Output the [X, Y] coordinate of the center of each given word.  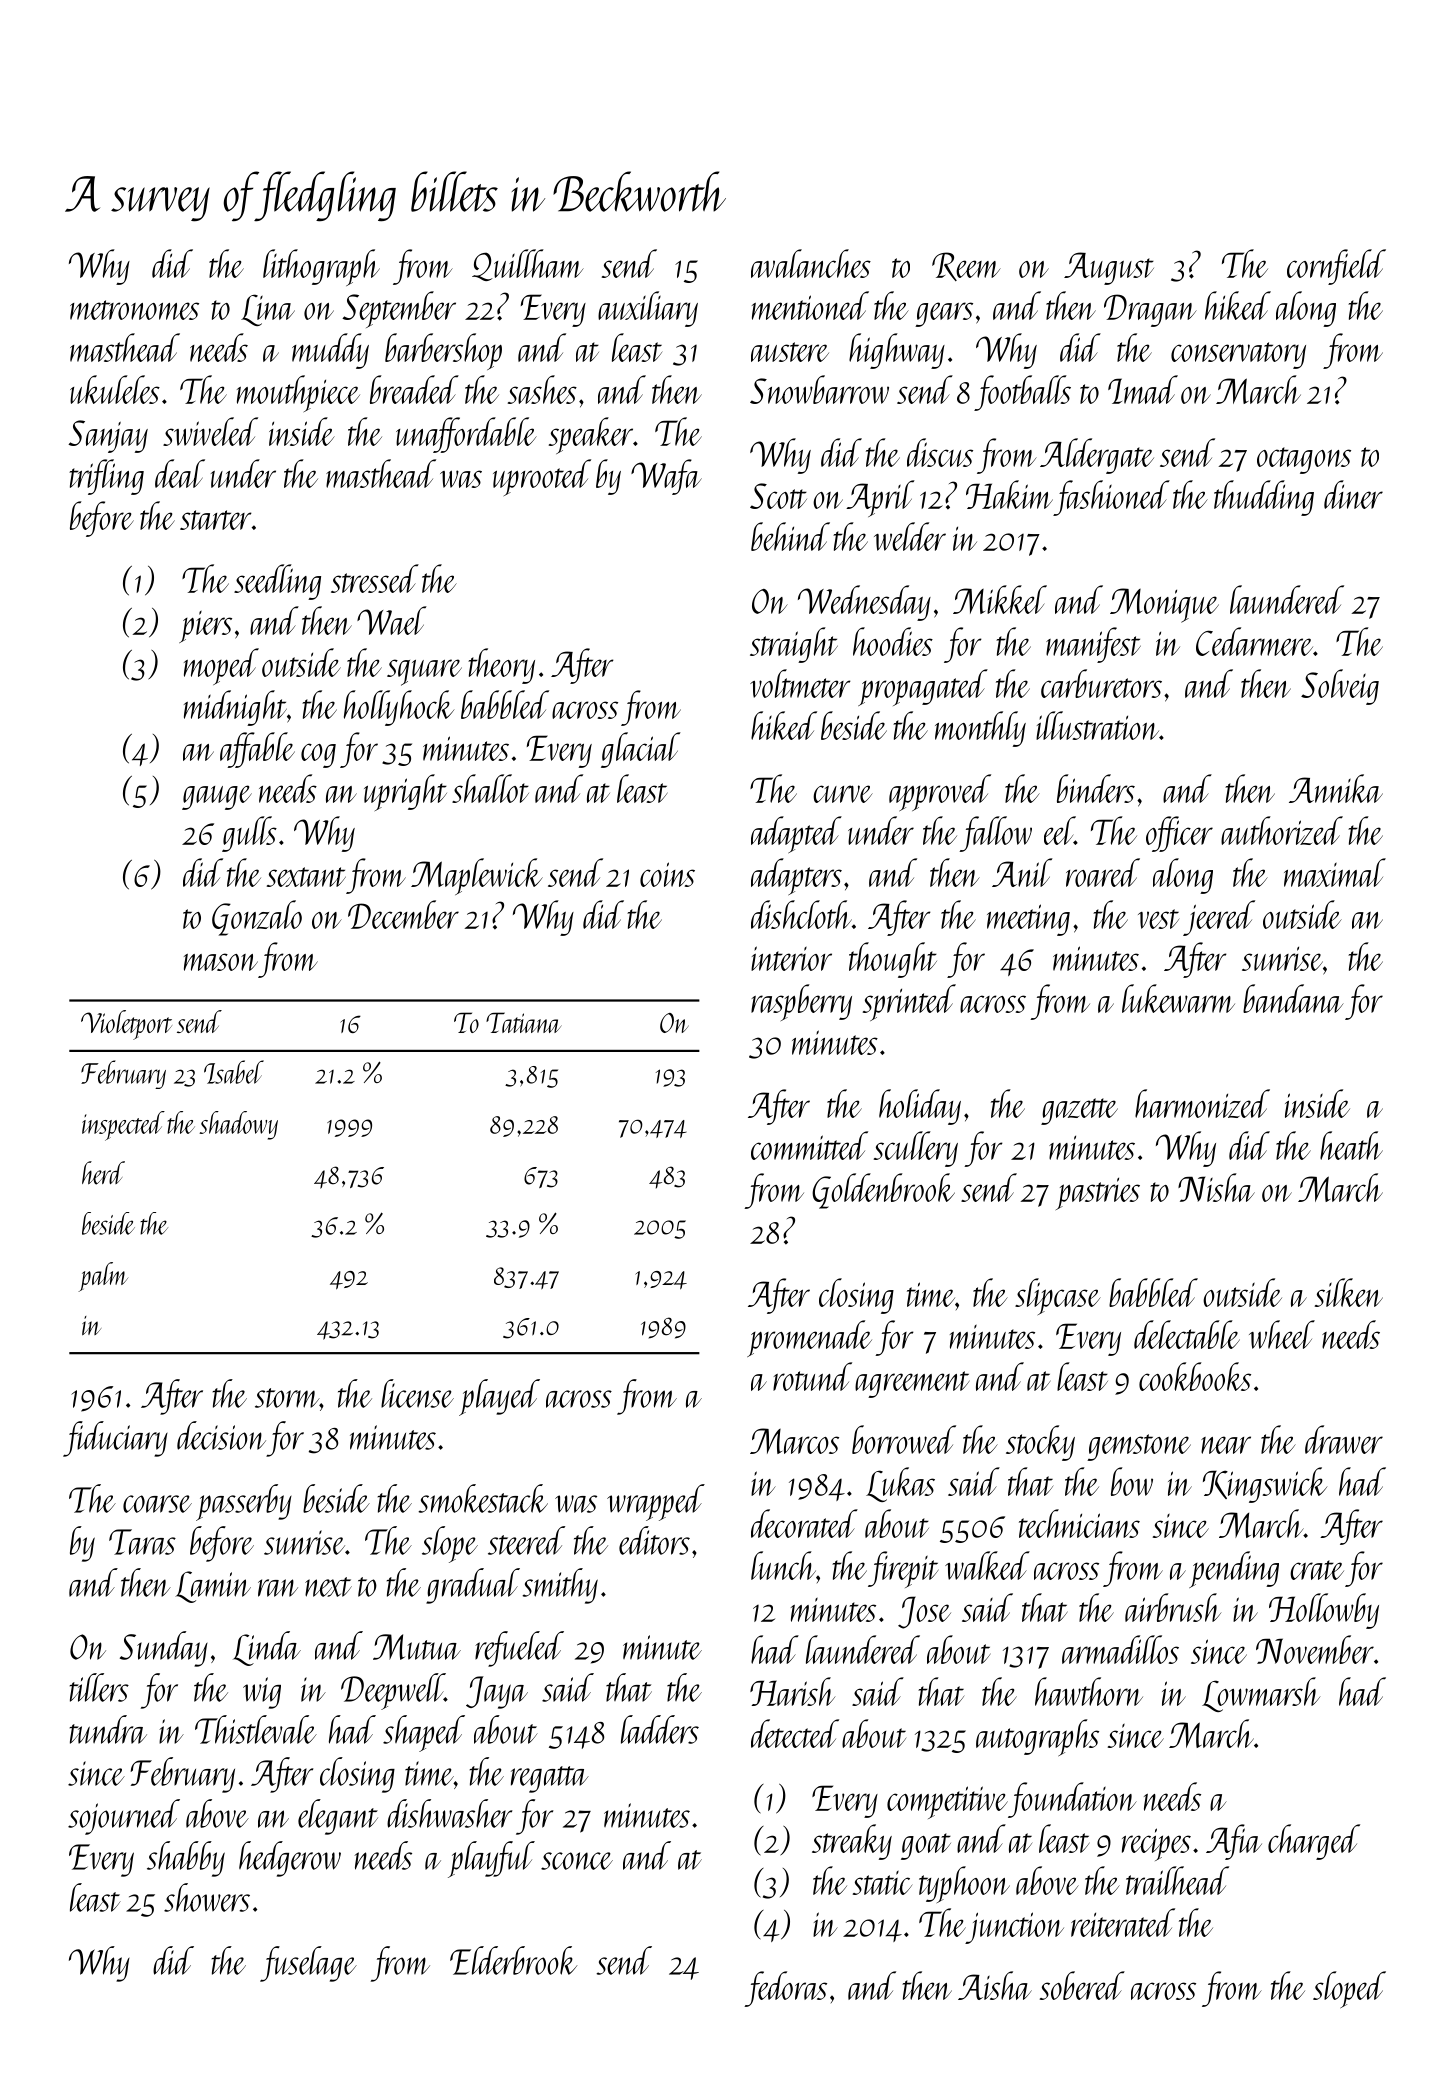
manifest [1093, 645]
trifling [106, 477]
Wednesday [864, 603]
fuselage [308, 1964]
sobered [1082, 1985]
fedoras [785, 1989]
